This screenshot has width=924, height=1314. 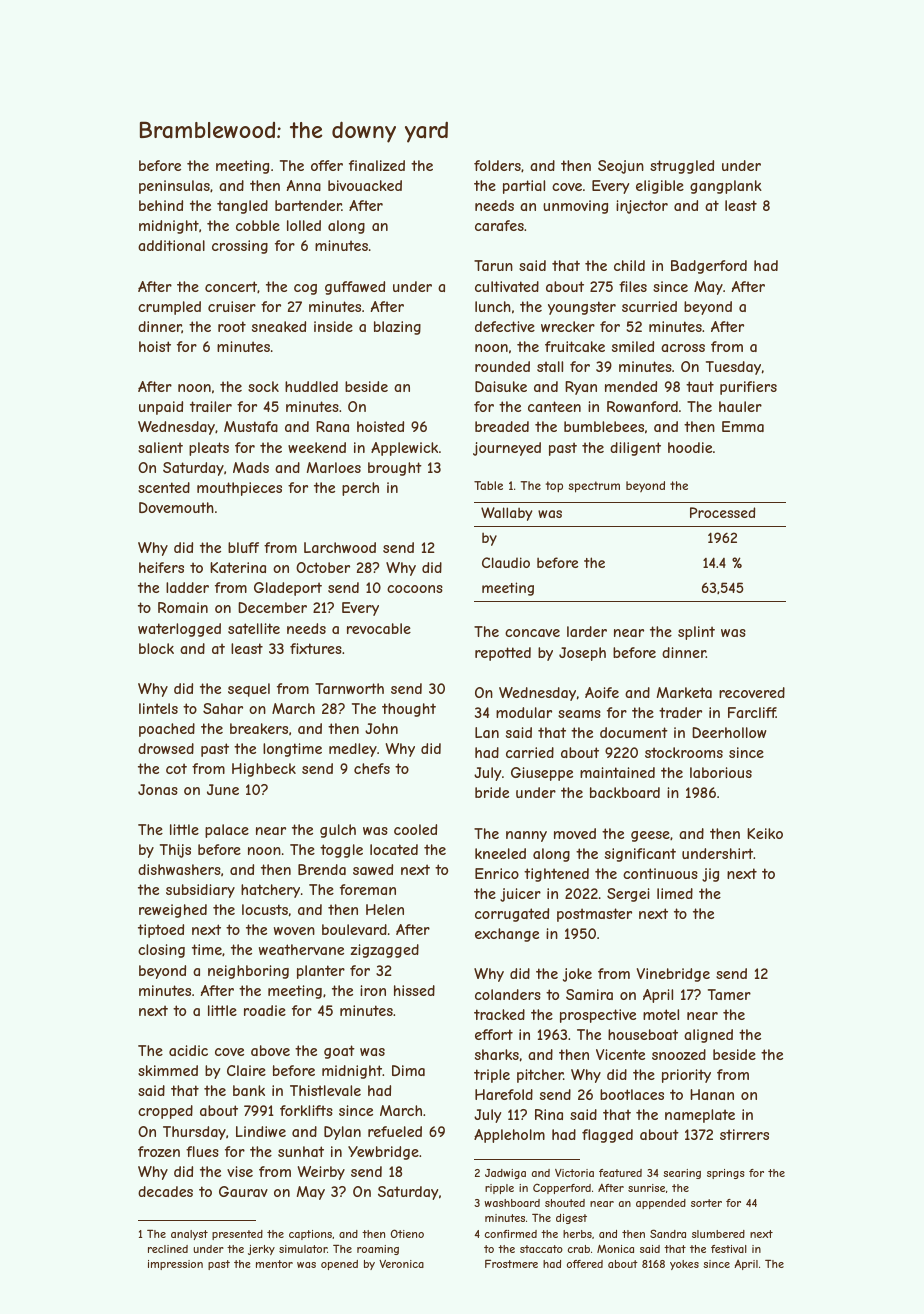 I want to click on folders, so click(x=497, y=165).
